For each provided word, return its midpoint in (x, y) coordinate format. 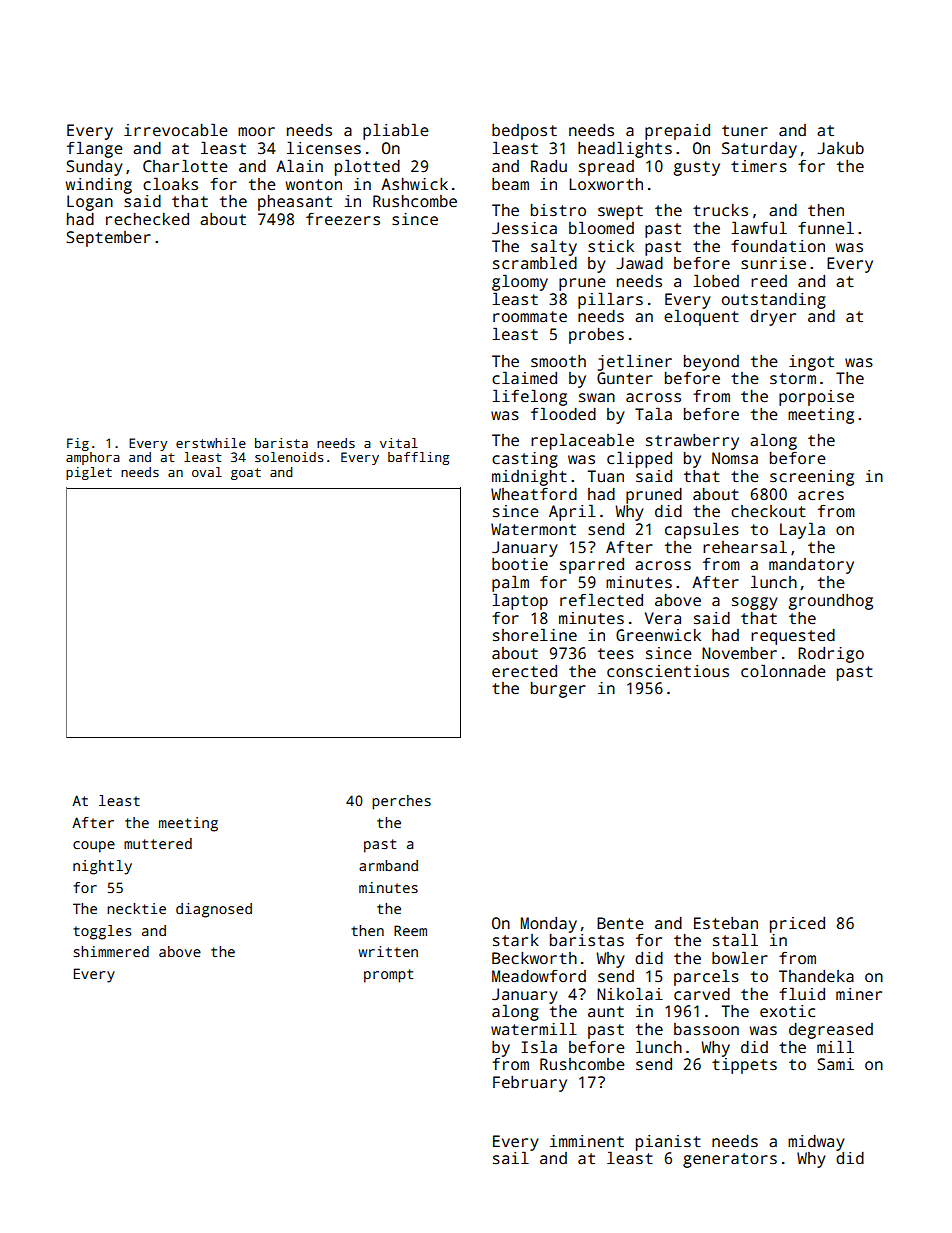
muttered (158, 843)
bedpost (524, 132)
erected (524, 671)
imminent (587, 1141)
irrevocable (176, 130)
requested (793, 637)
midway (816, 1143)
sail (511, 1158)
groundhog (830, 602)
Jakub (840, 148)
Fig (78, 444)
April (572, 512)
